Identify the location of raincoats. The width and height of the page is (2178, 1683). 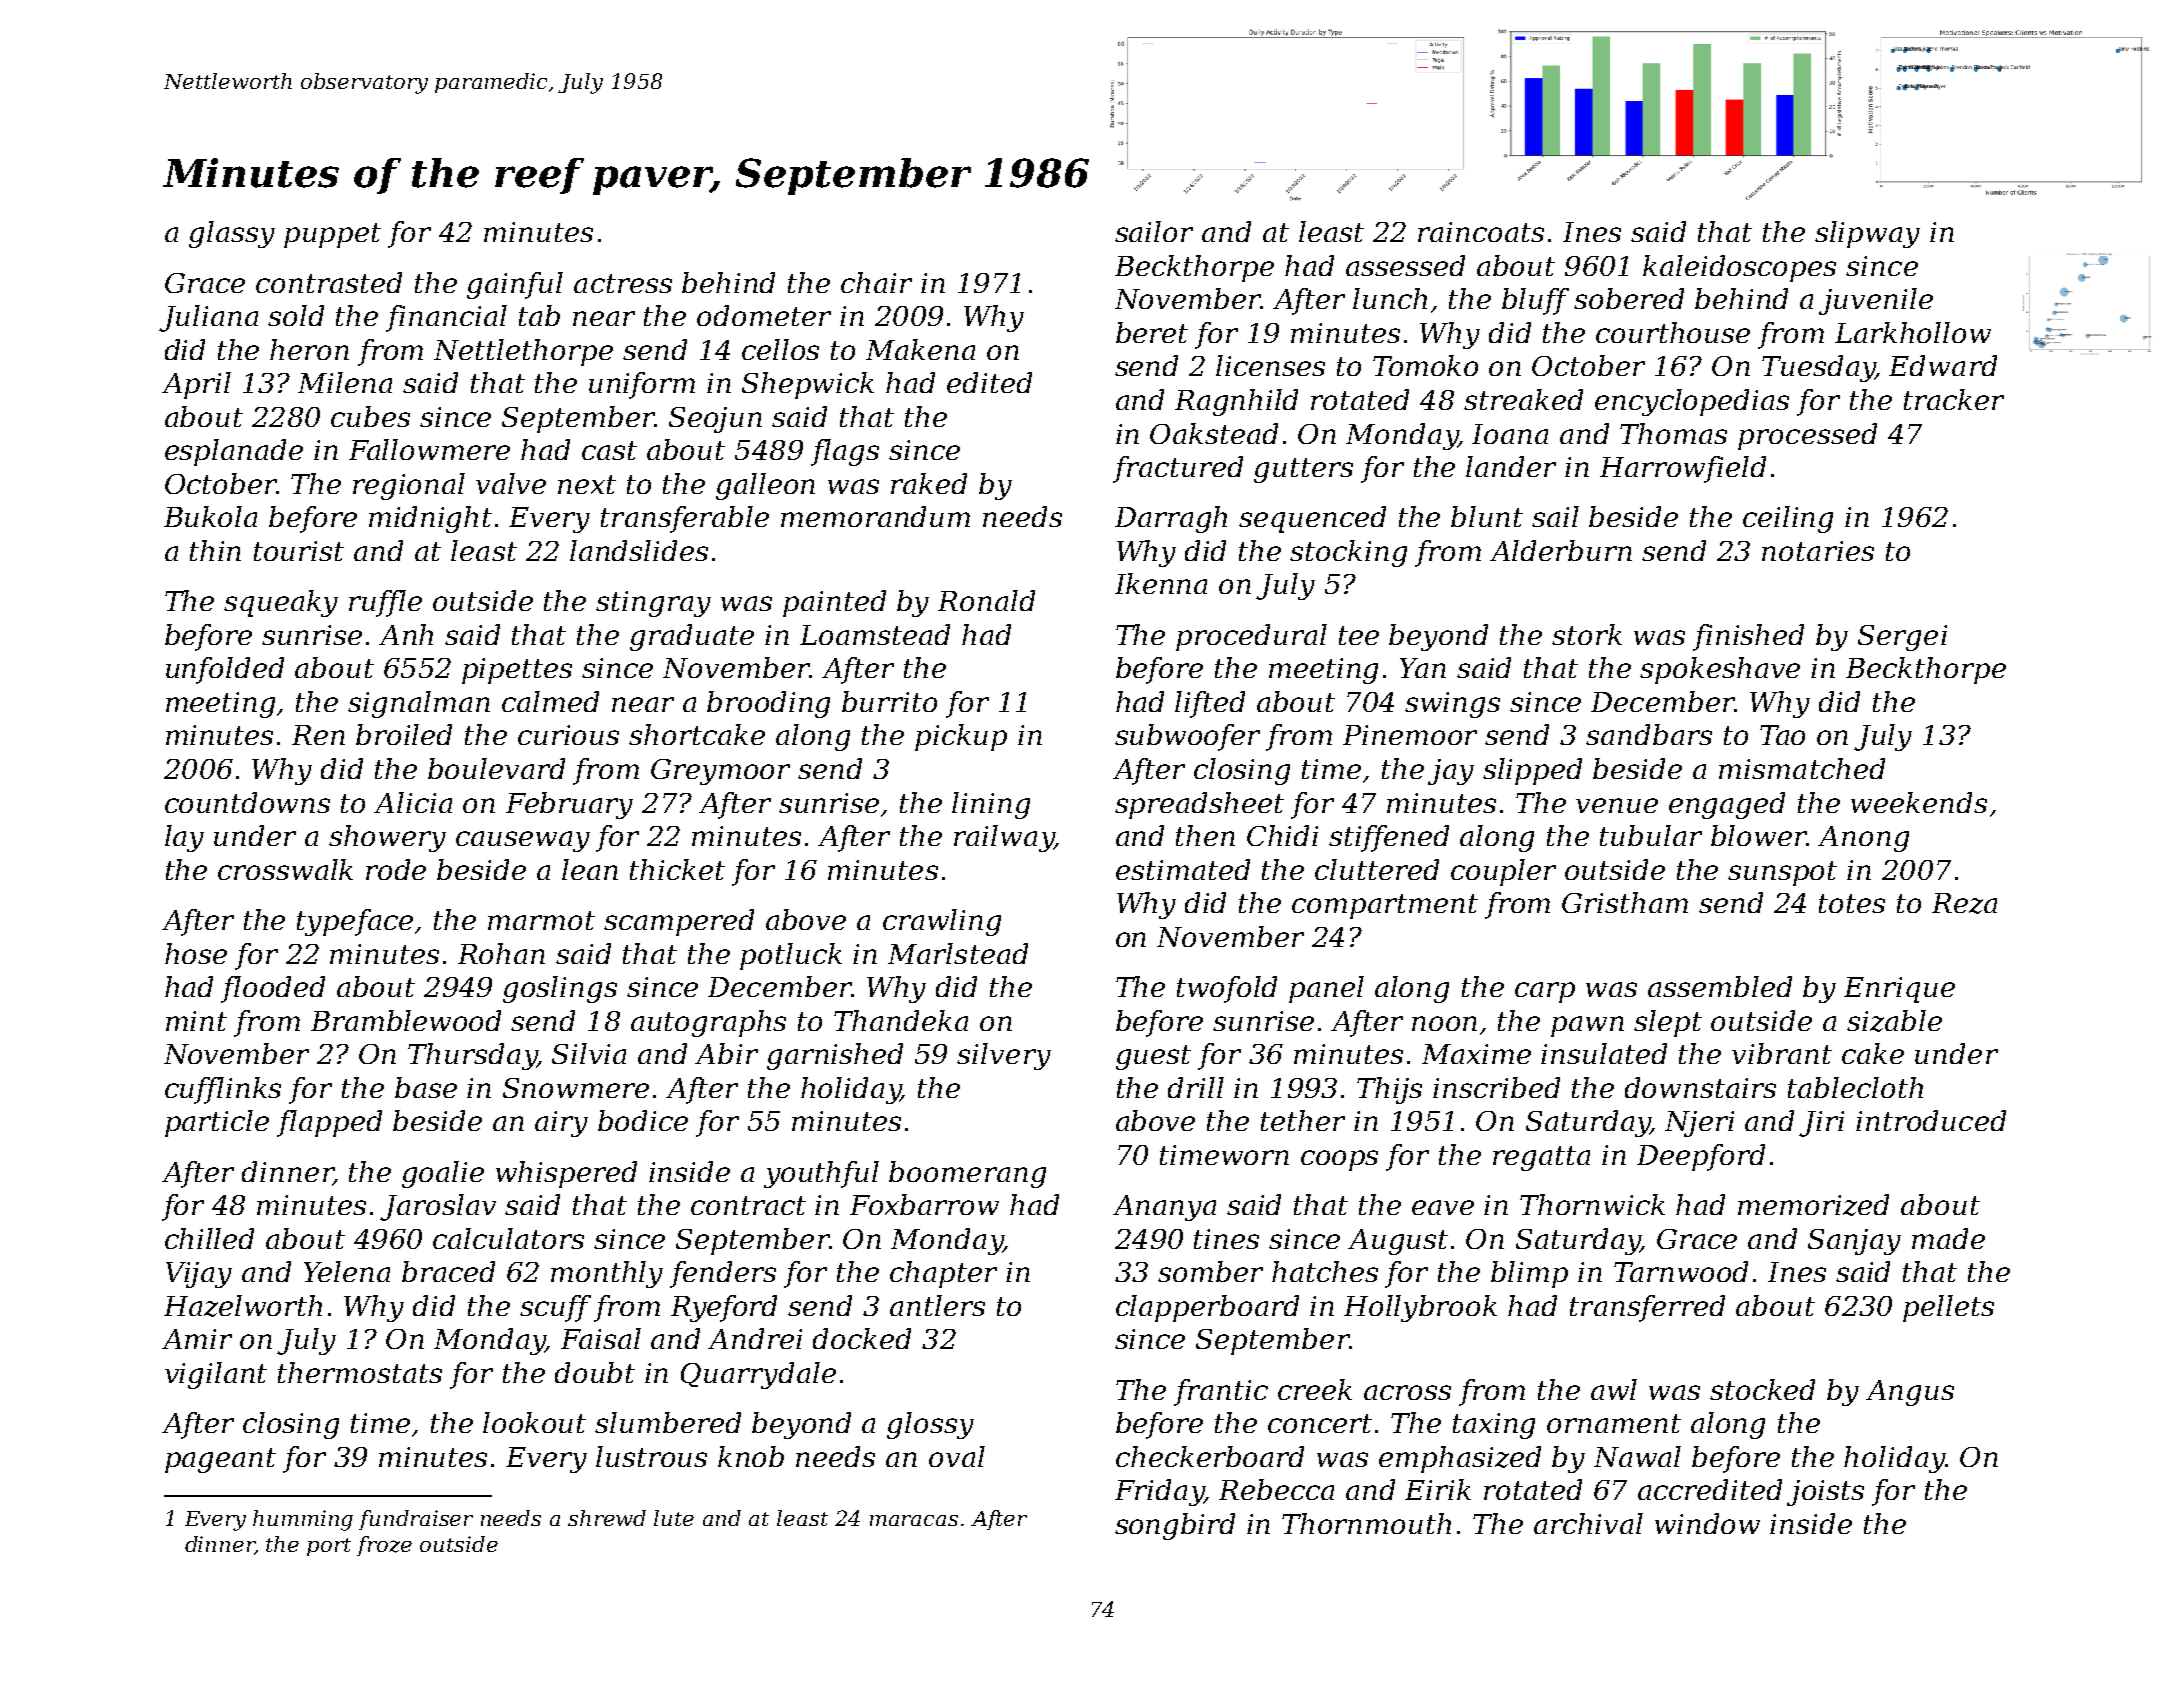
(1481, 232).
